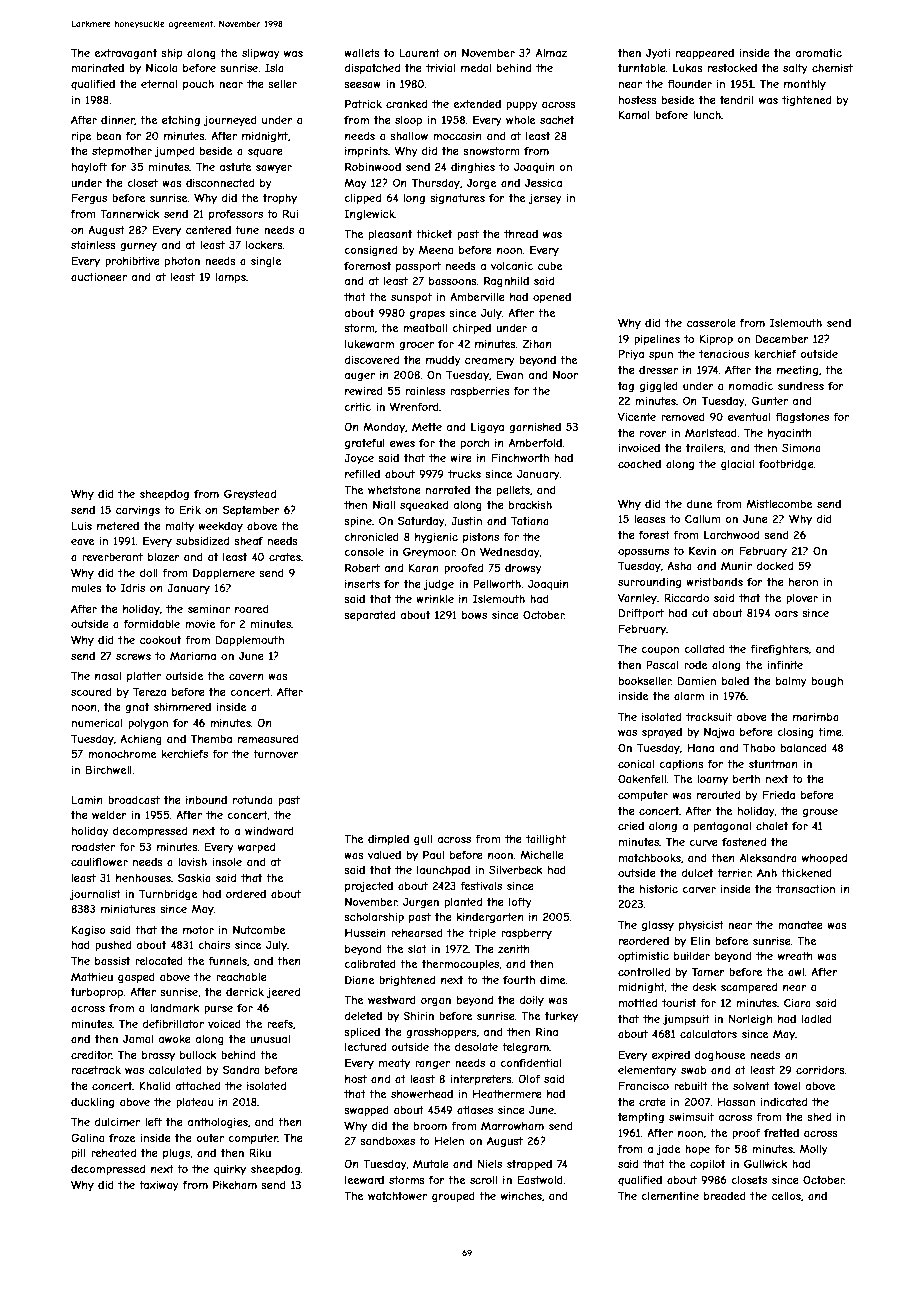  Describe the element at coordinates (782, 338) in the screenshot. I see `December` at that location.
